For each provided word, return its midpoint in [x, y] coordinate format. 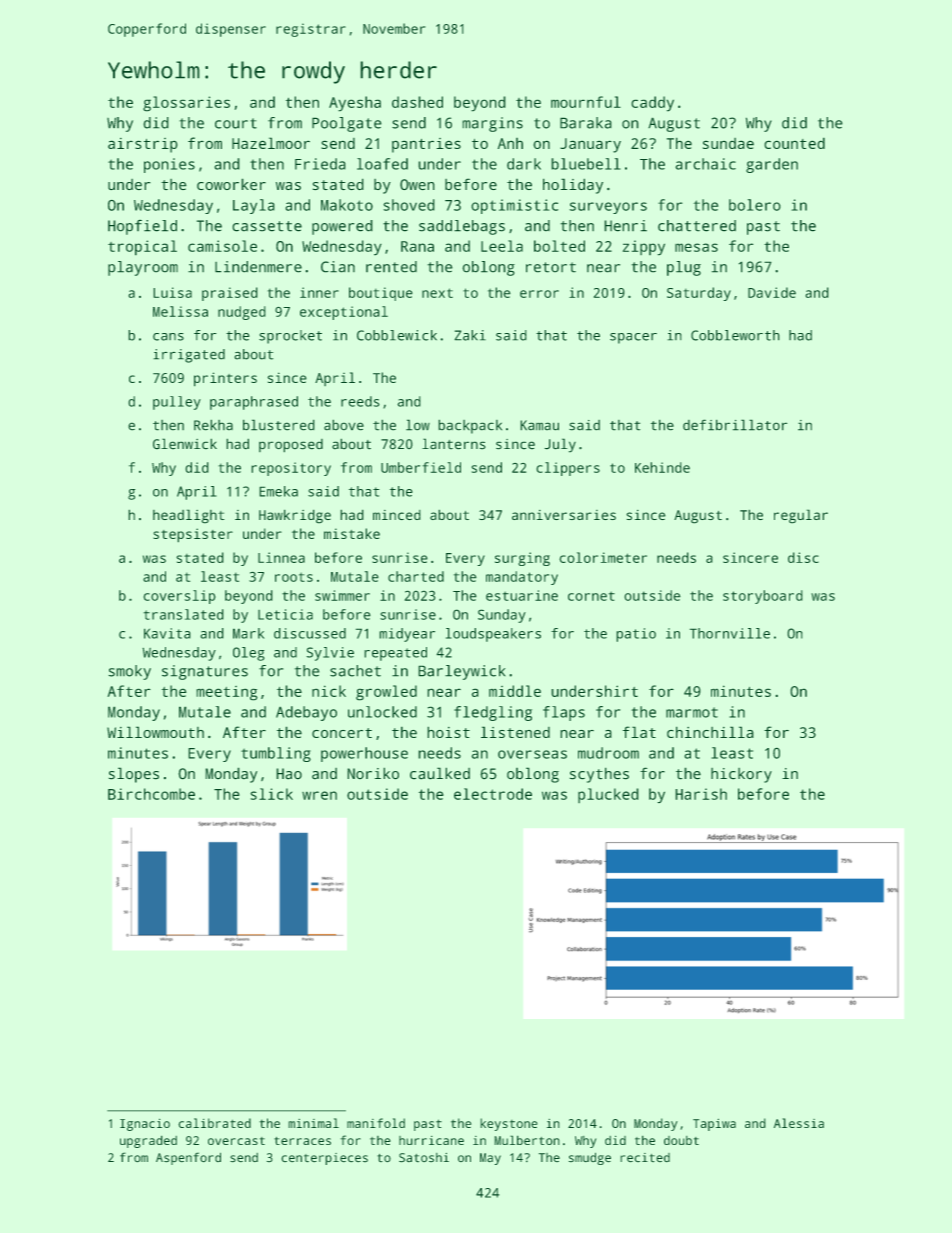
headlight [189, 516]
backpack [470, 426]
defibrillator [735, 425]
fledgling [493, 713]
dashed [417, 102]
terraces [302, 1141]
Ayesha [355, 104]
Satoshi [424, 1158]
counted [794, 143]
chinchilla [710, 732]
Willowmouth [155, 732]
